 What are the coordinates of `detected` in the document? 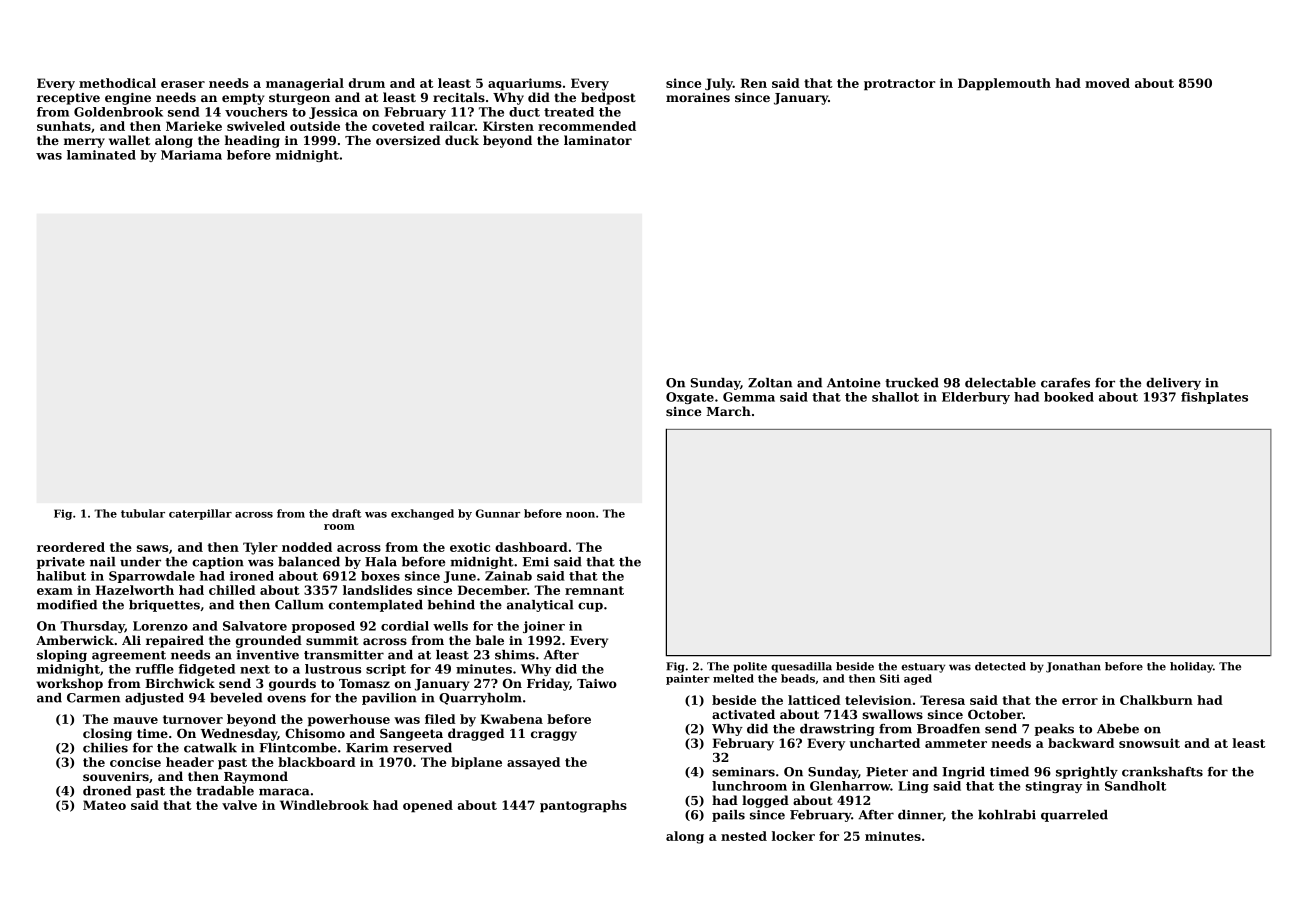 It's located at (1000, 666).
